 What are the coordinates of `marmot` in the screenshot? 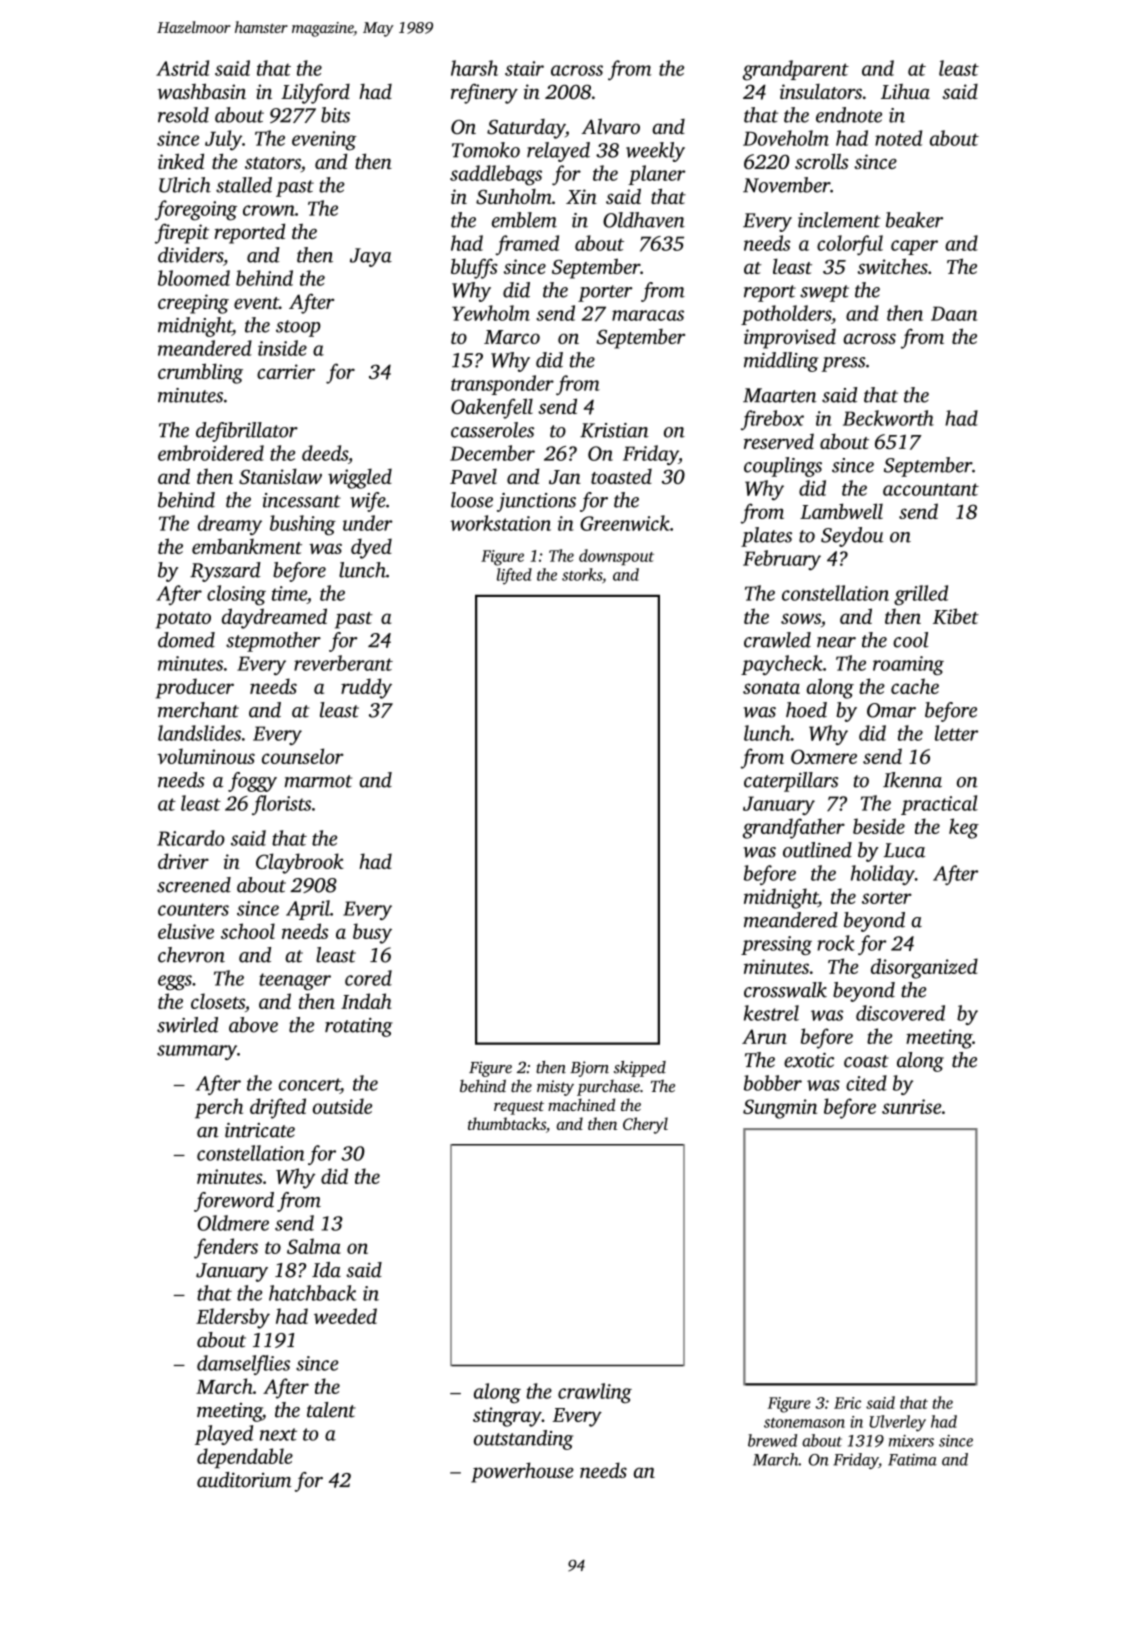 It's located at (318, 781).
